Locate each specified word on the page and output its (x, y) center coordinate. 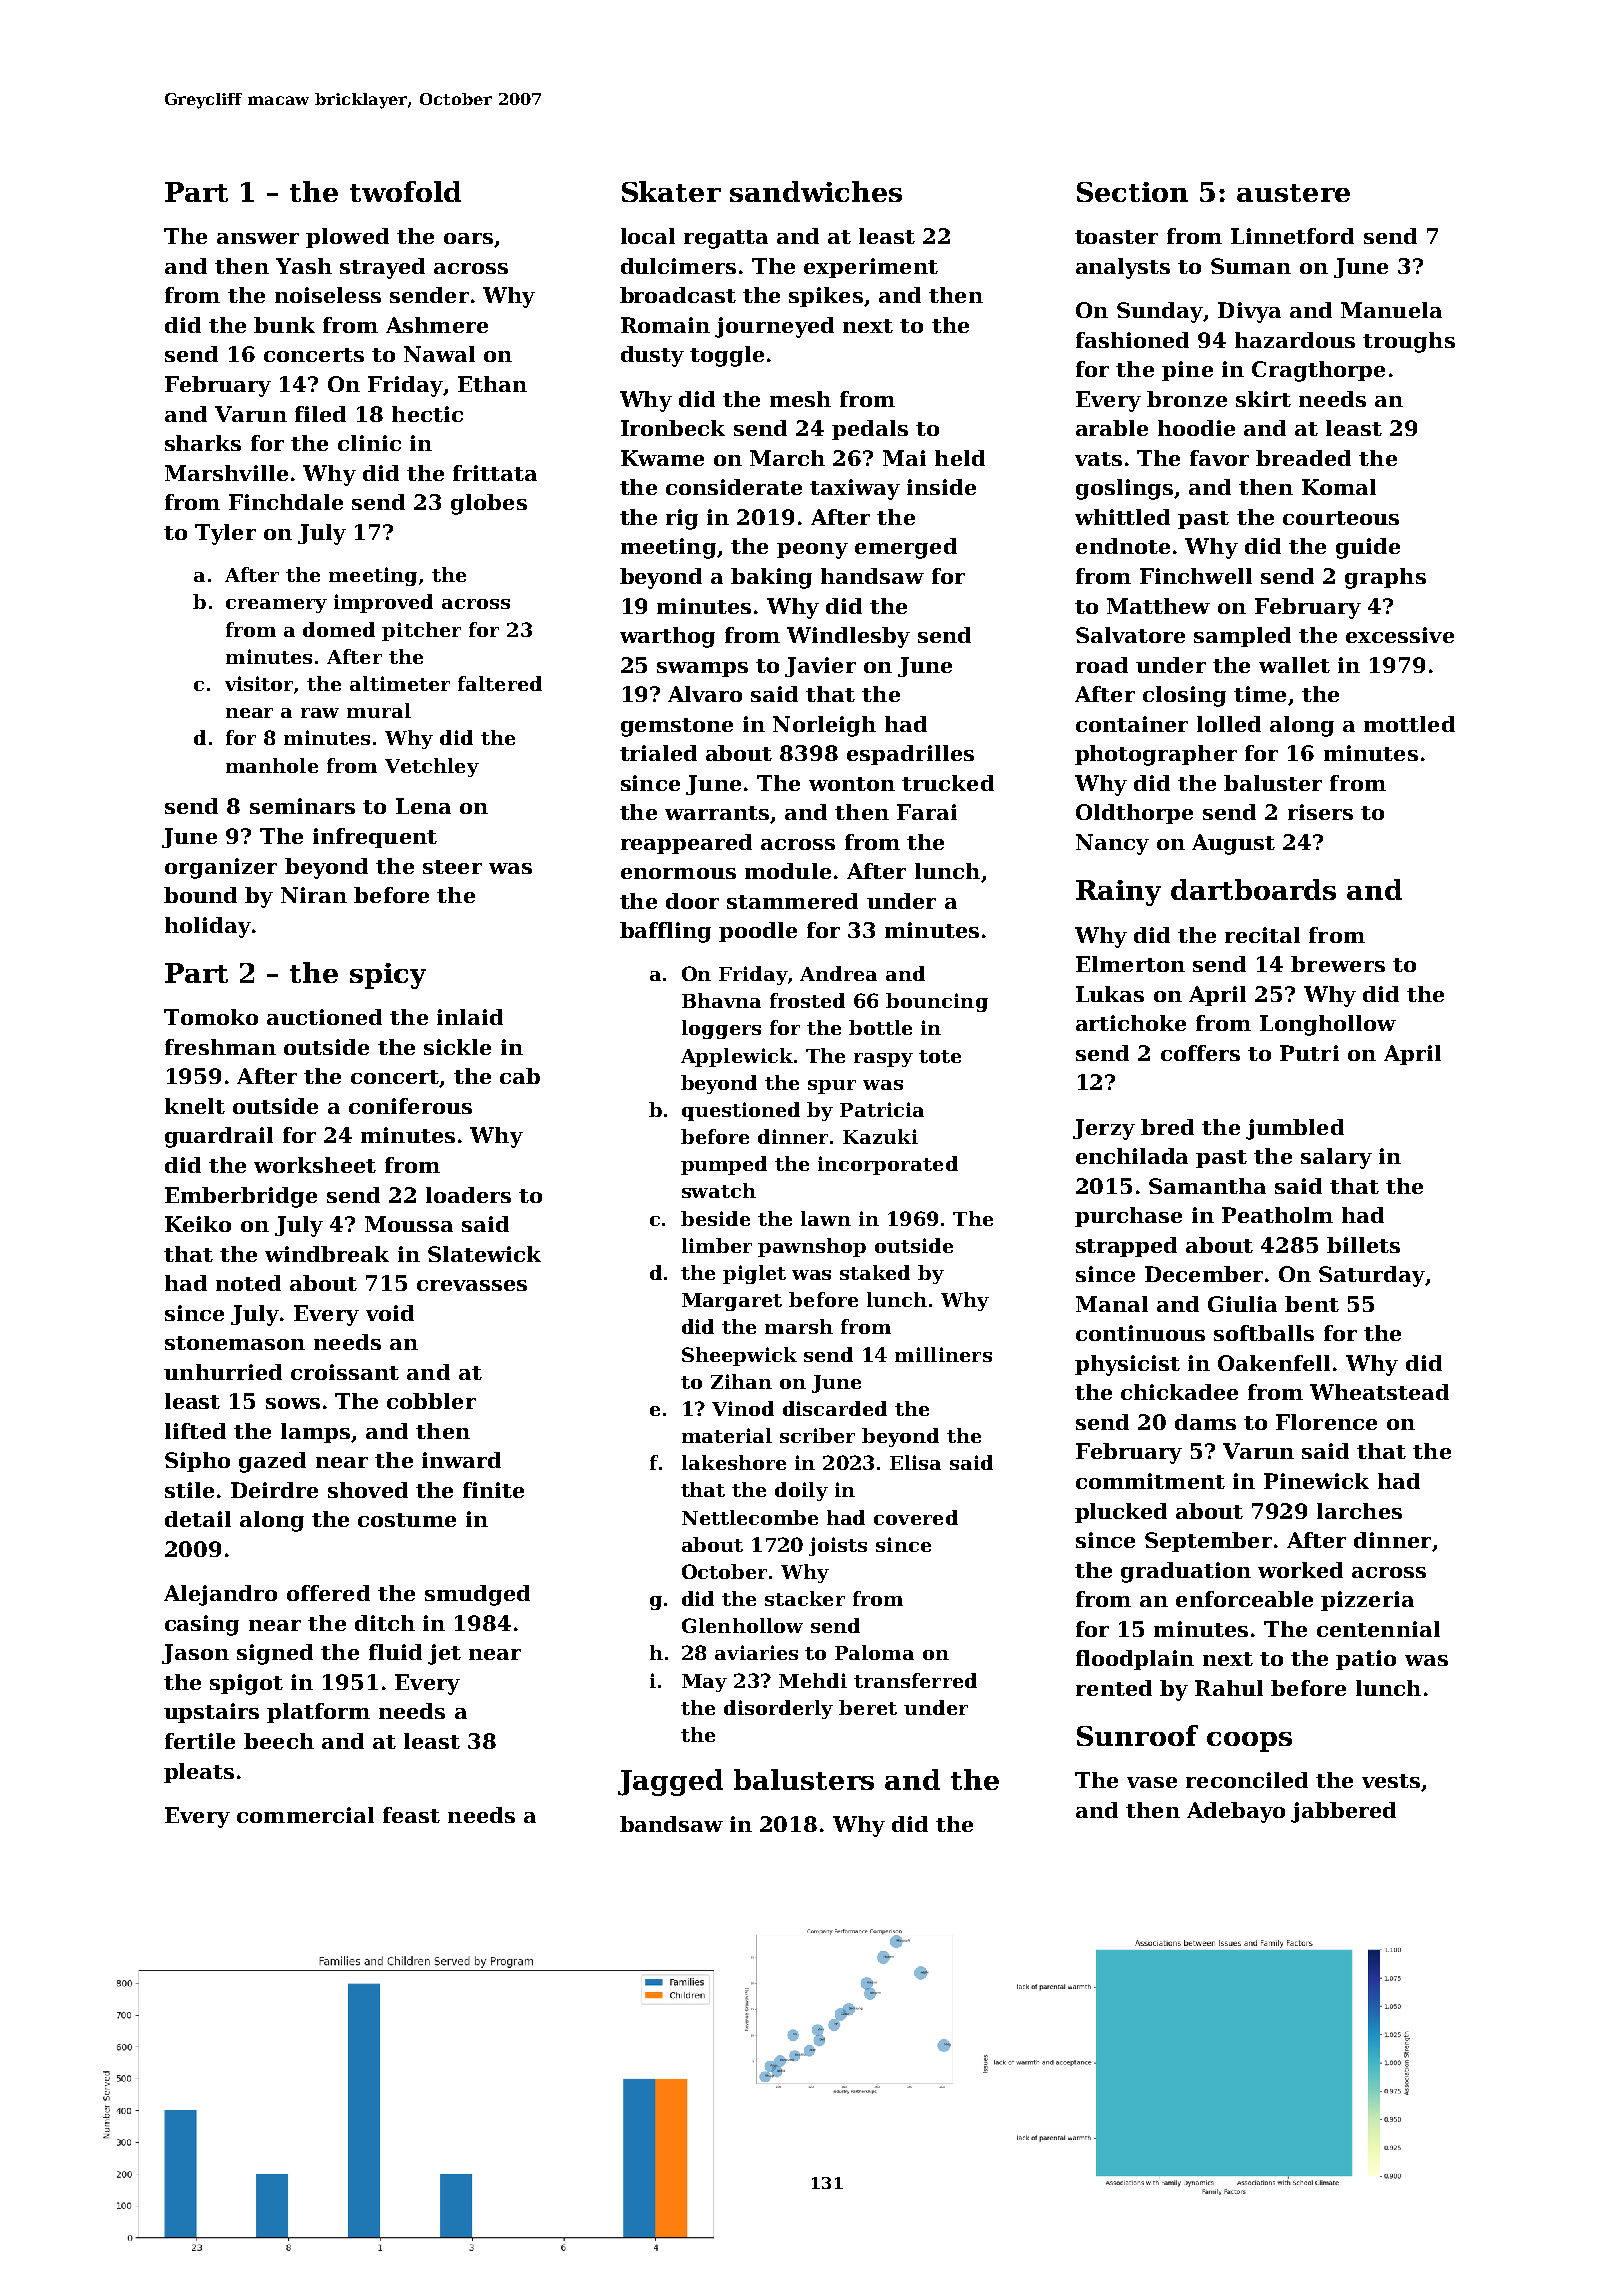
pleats (199, 1773)
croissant (345, 1372)
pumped (724, 1165)
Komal (1339, 487)
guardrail (219, 1137)
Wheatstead (1379, 1392)
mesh (800, 399)
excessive (1400, 635)
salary (1336, 1158)
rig (682, 519)
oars (468, 238)
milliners (943, 1354)
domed (339, 629)
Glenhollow (742, 1625)
